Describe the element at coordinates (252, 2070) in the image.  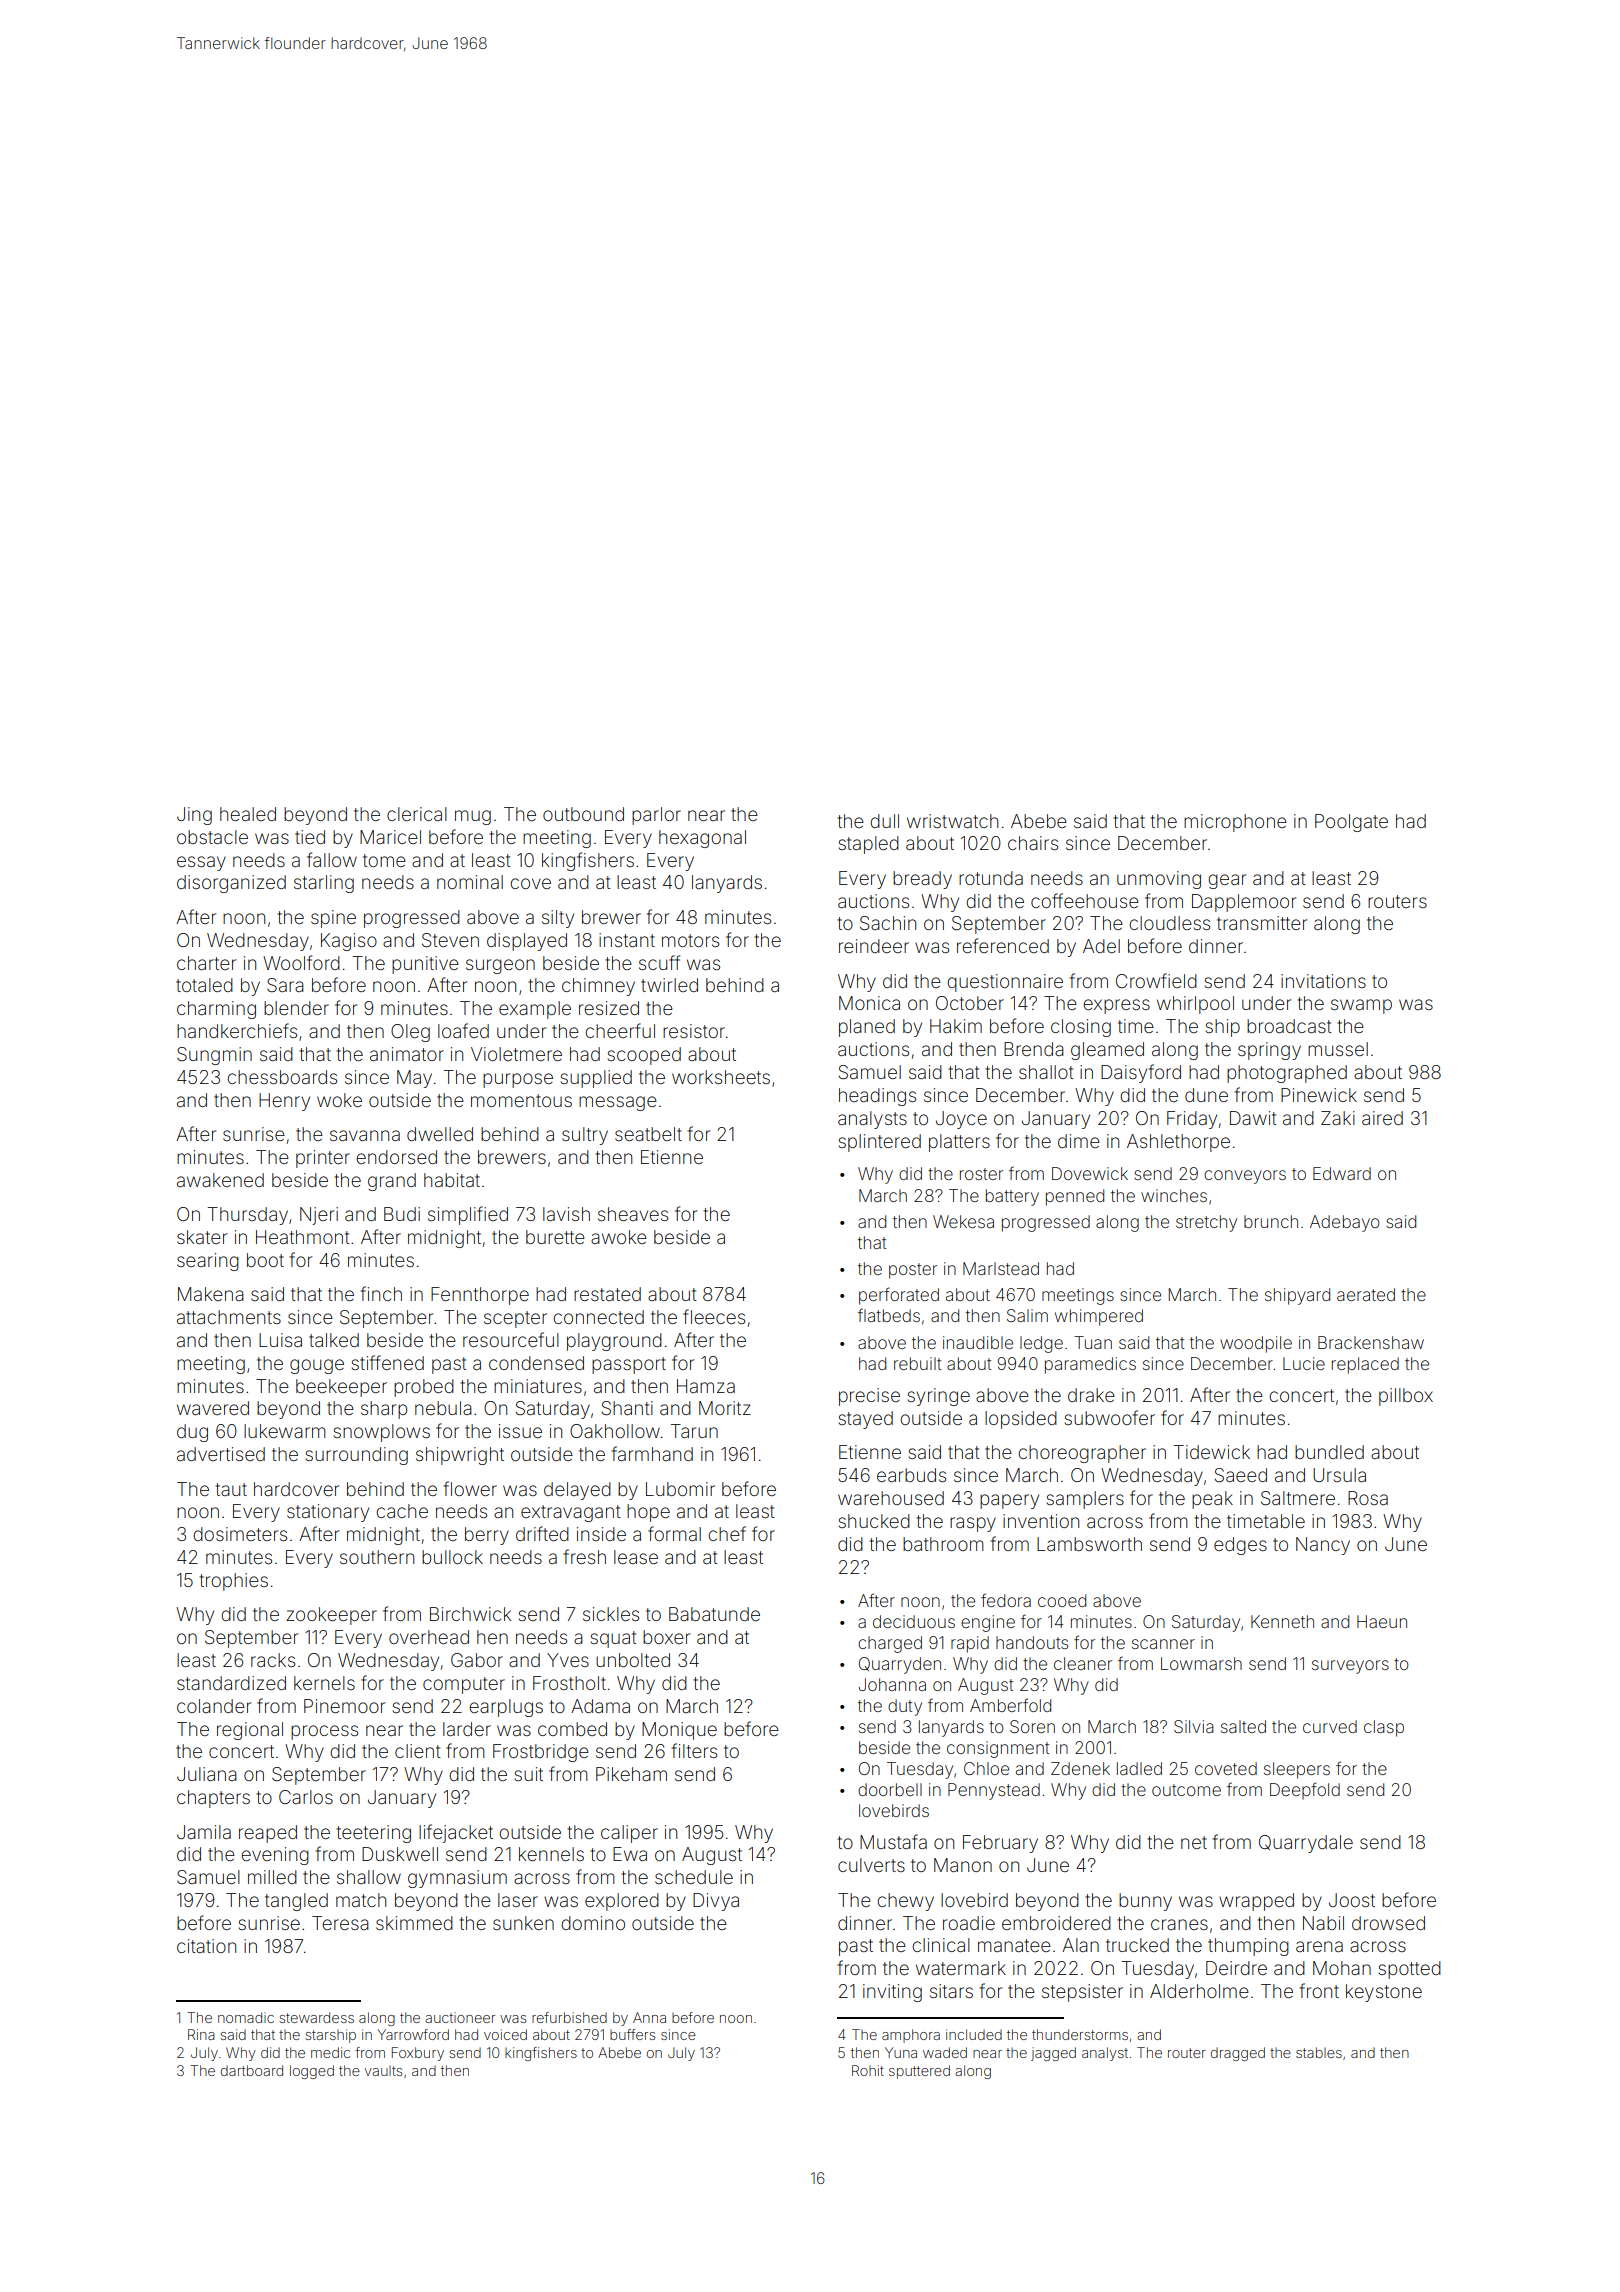
I see `dartboard` at that location.
